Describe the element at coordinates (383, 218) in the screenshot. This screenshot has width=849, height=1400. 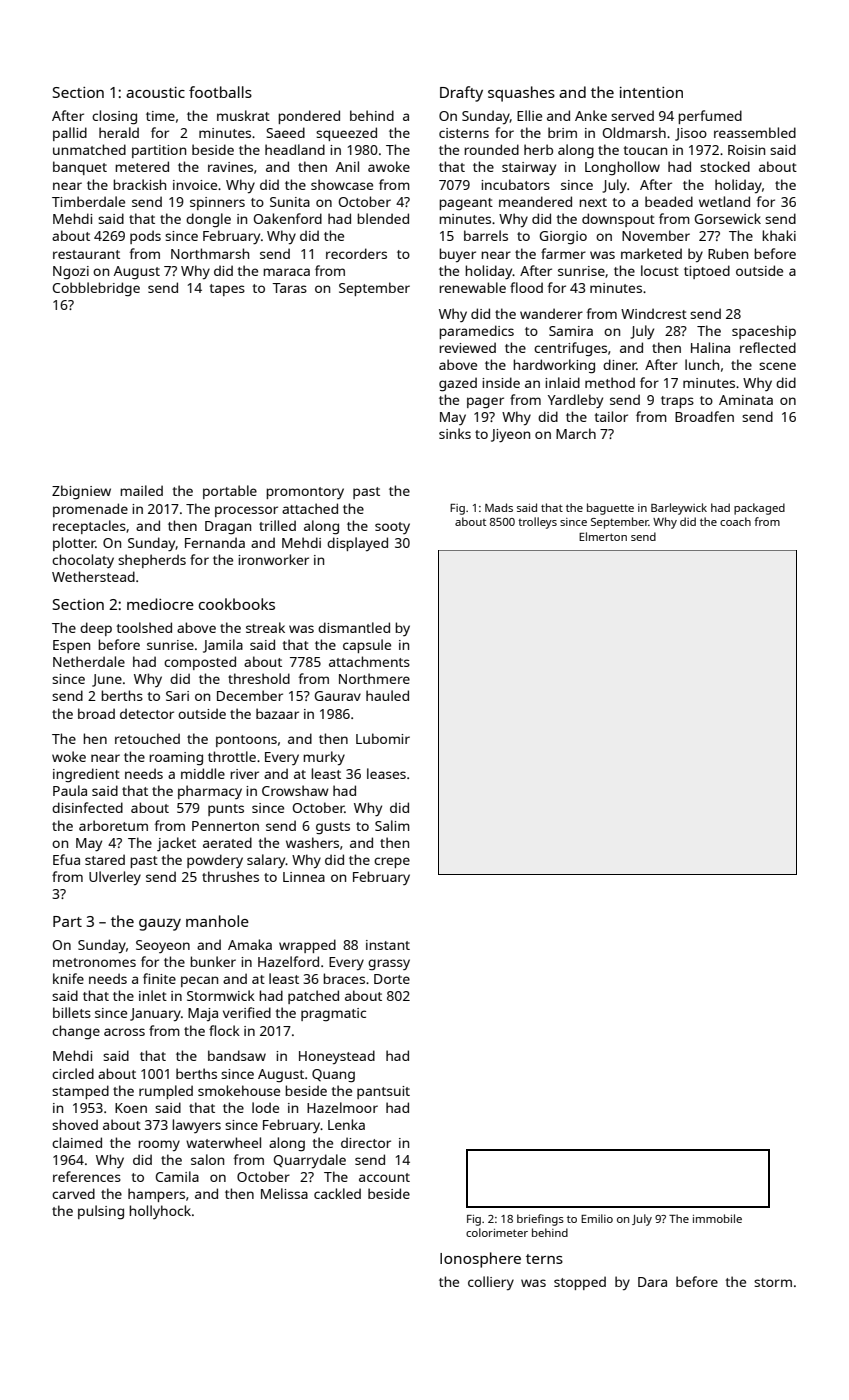
I see `blended` at that location.
